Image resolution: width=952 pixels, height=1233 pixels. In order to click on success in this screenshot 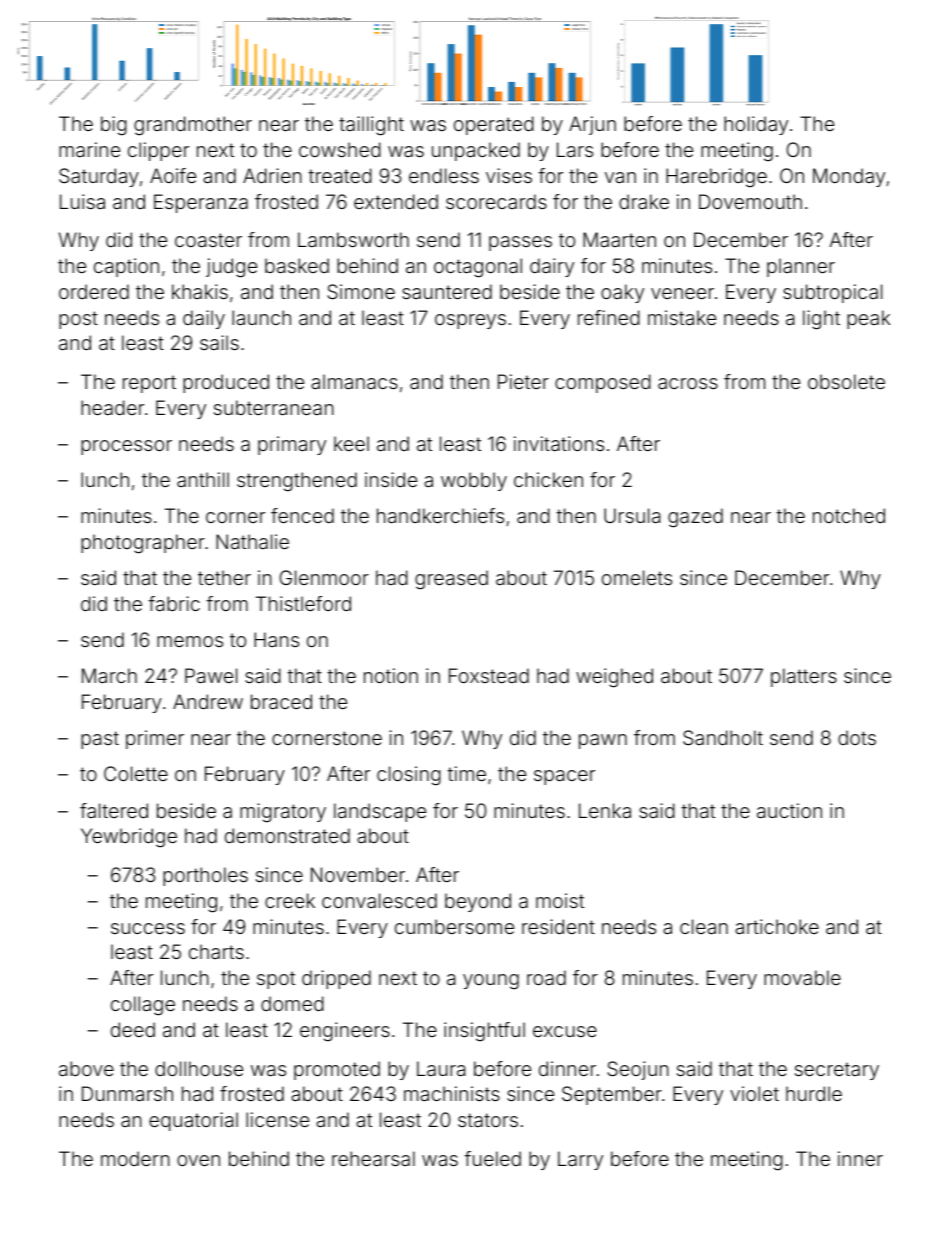, I will do `click(148, 928)`.
